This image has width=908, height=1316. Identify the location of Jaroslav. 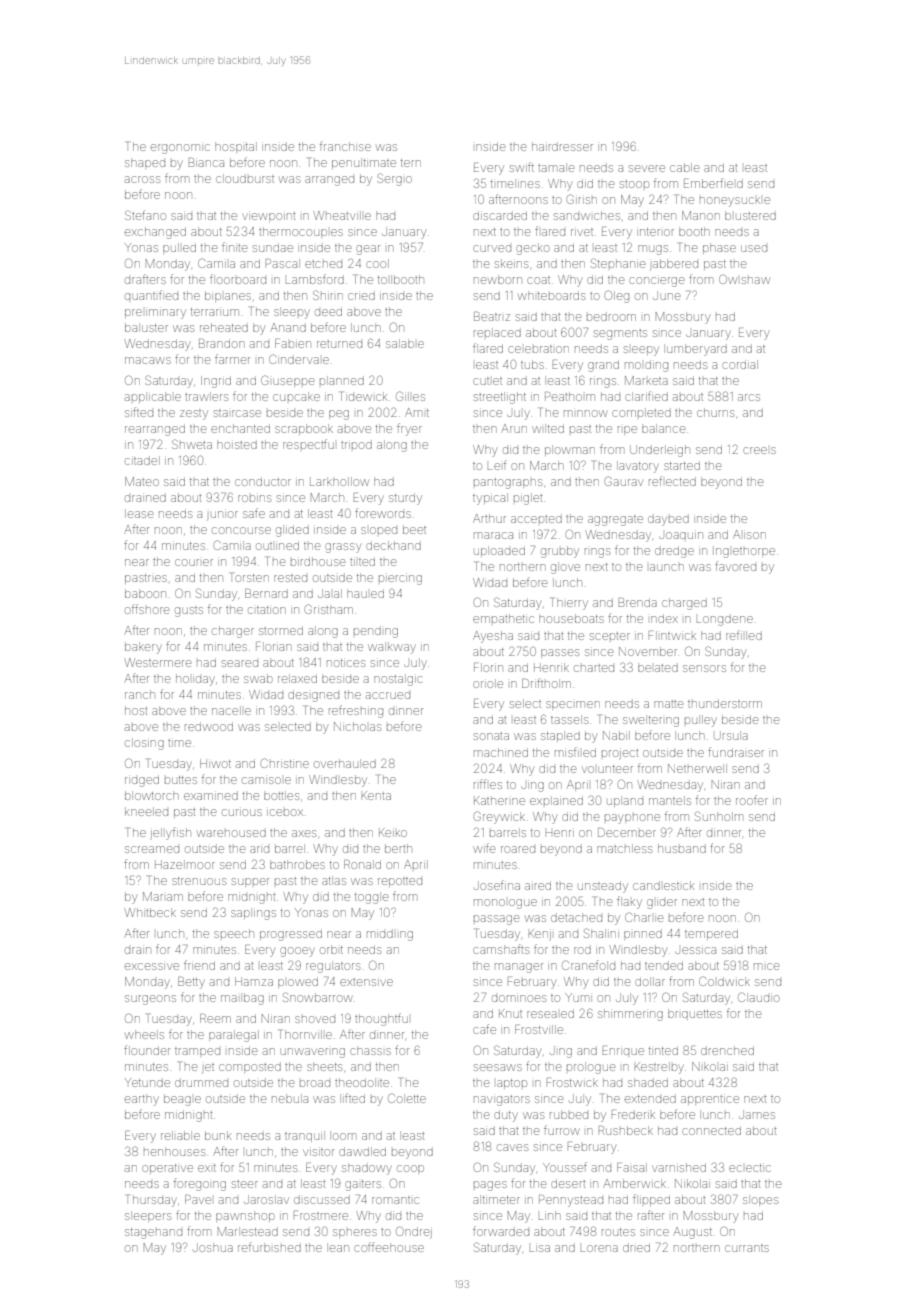
(266, 1199).
